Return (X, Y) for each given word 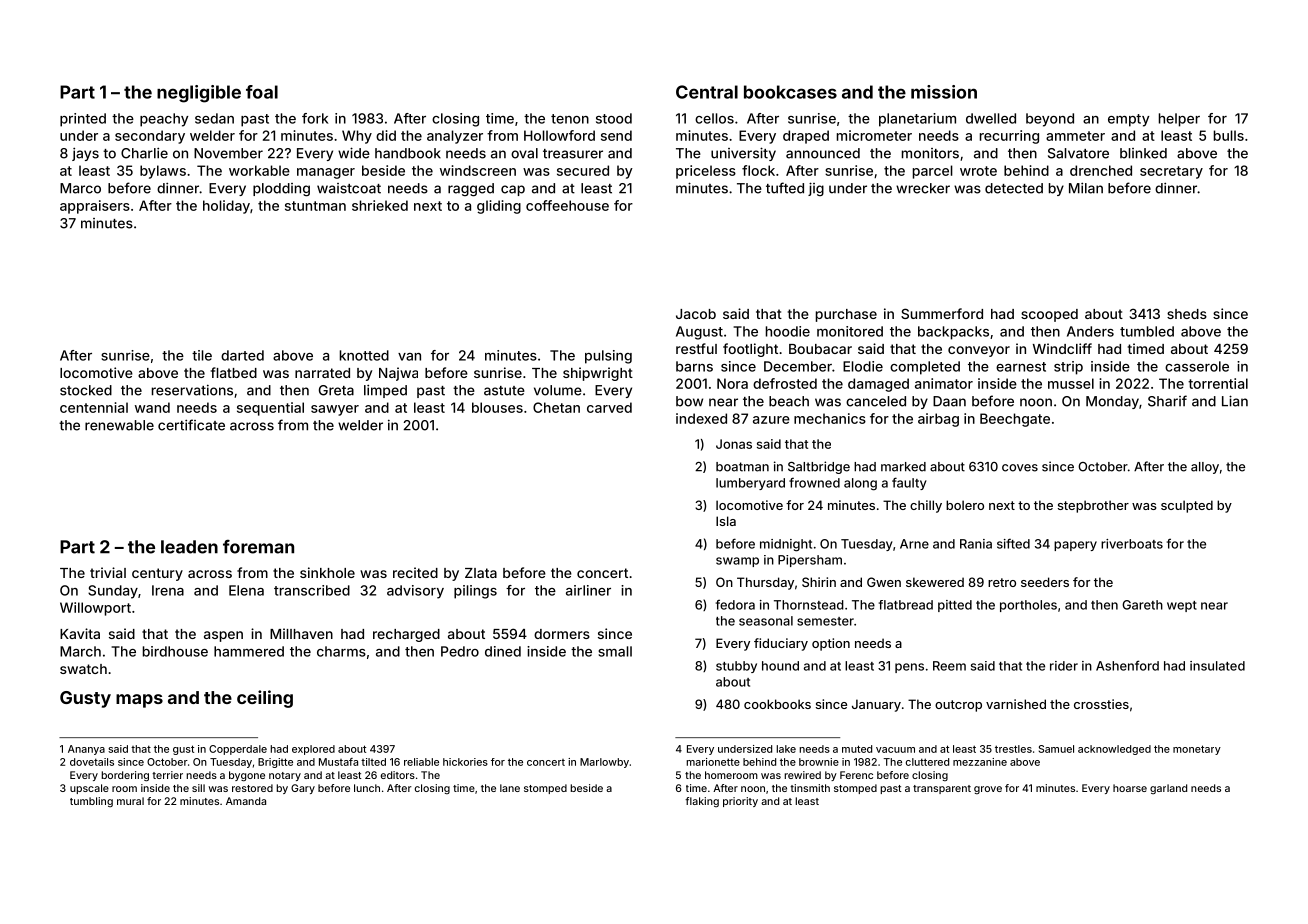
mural (130, 801)
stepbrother (1093, 506)
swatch (83, 669)
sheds (1187, 314)
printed (83, 120)
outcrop (958, 706)
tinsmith (810, 788)
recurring (1009, 137)
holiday (226, 207)
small (615, 651)
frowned (814, 482)
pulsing (608, 357)
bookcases (790, 92)
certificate (191, 425)
